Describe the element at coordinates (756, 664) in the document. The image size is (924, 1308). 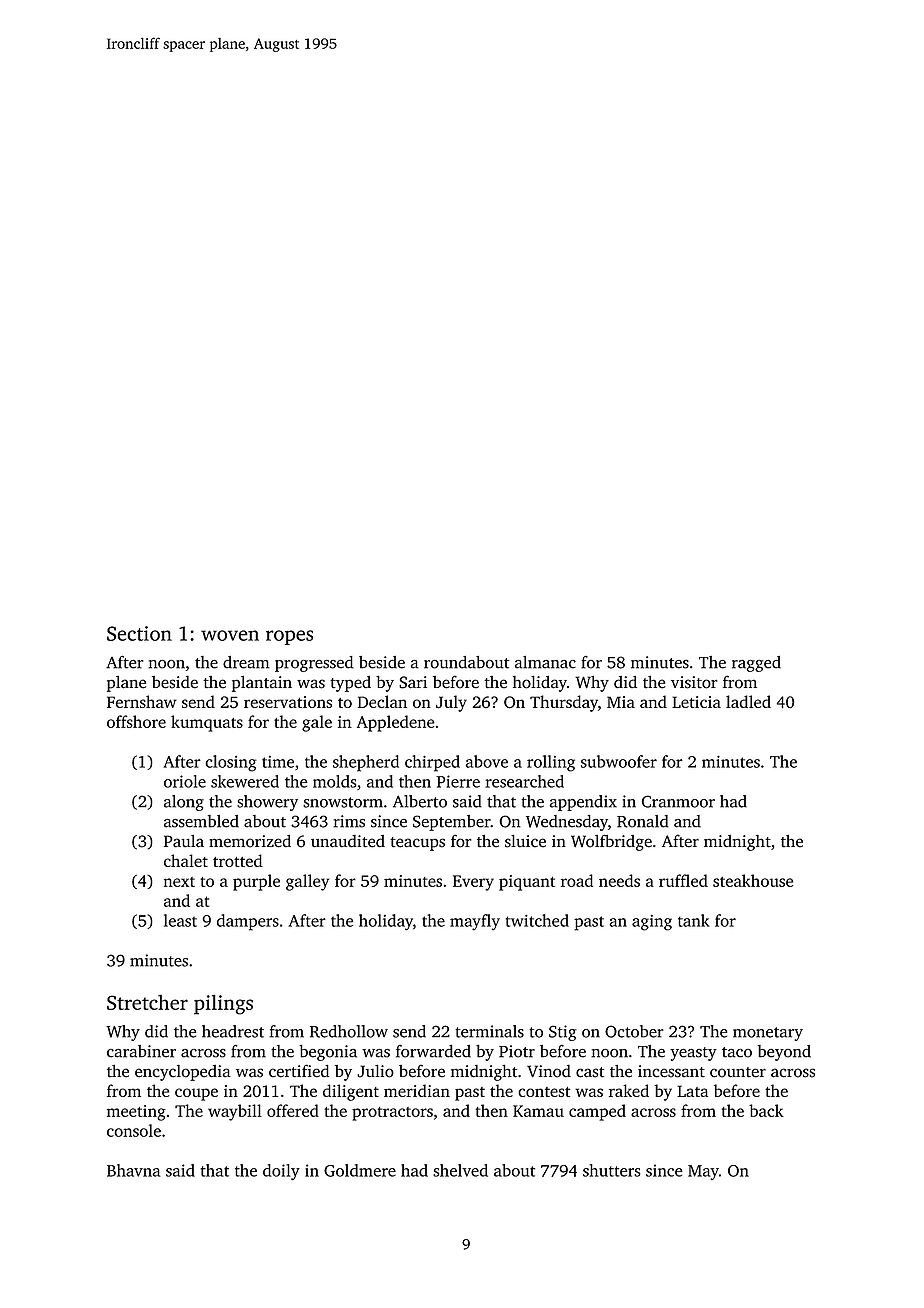
I see `ragged` at that location.
